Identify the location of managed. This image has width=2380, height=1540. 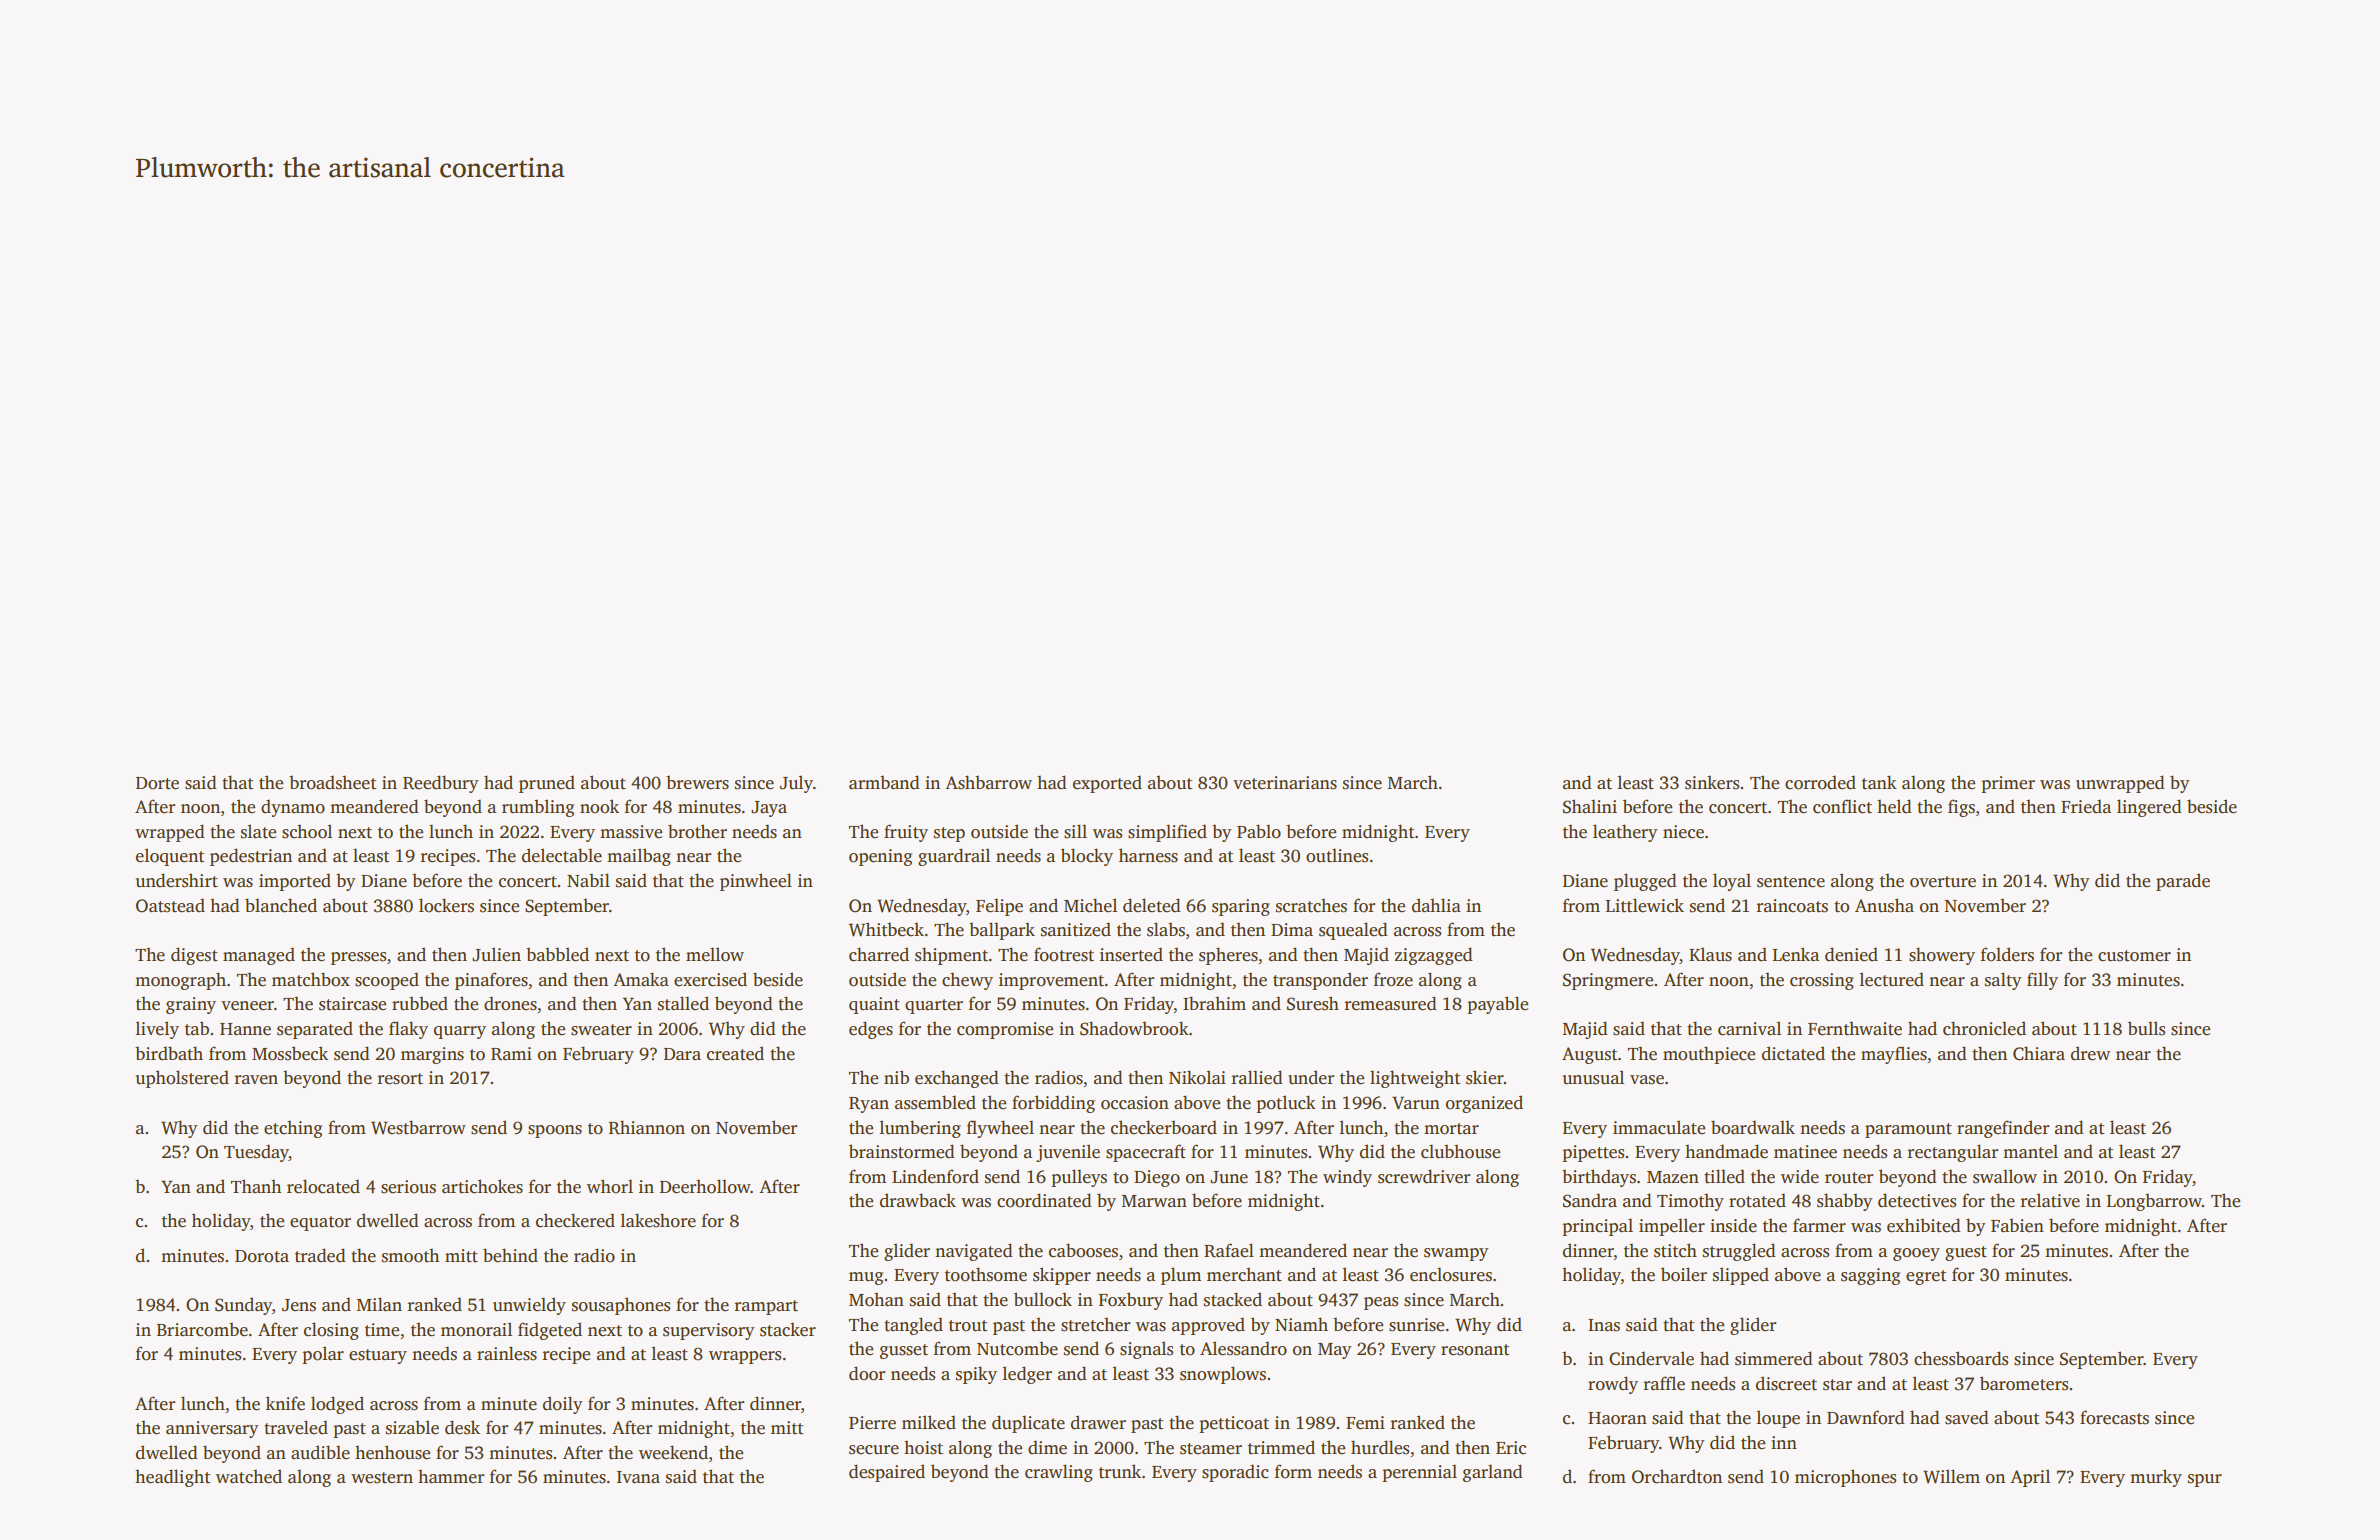
(259, 956).
